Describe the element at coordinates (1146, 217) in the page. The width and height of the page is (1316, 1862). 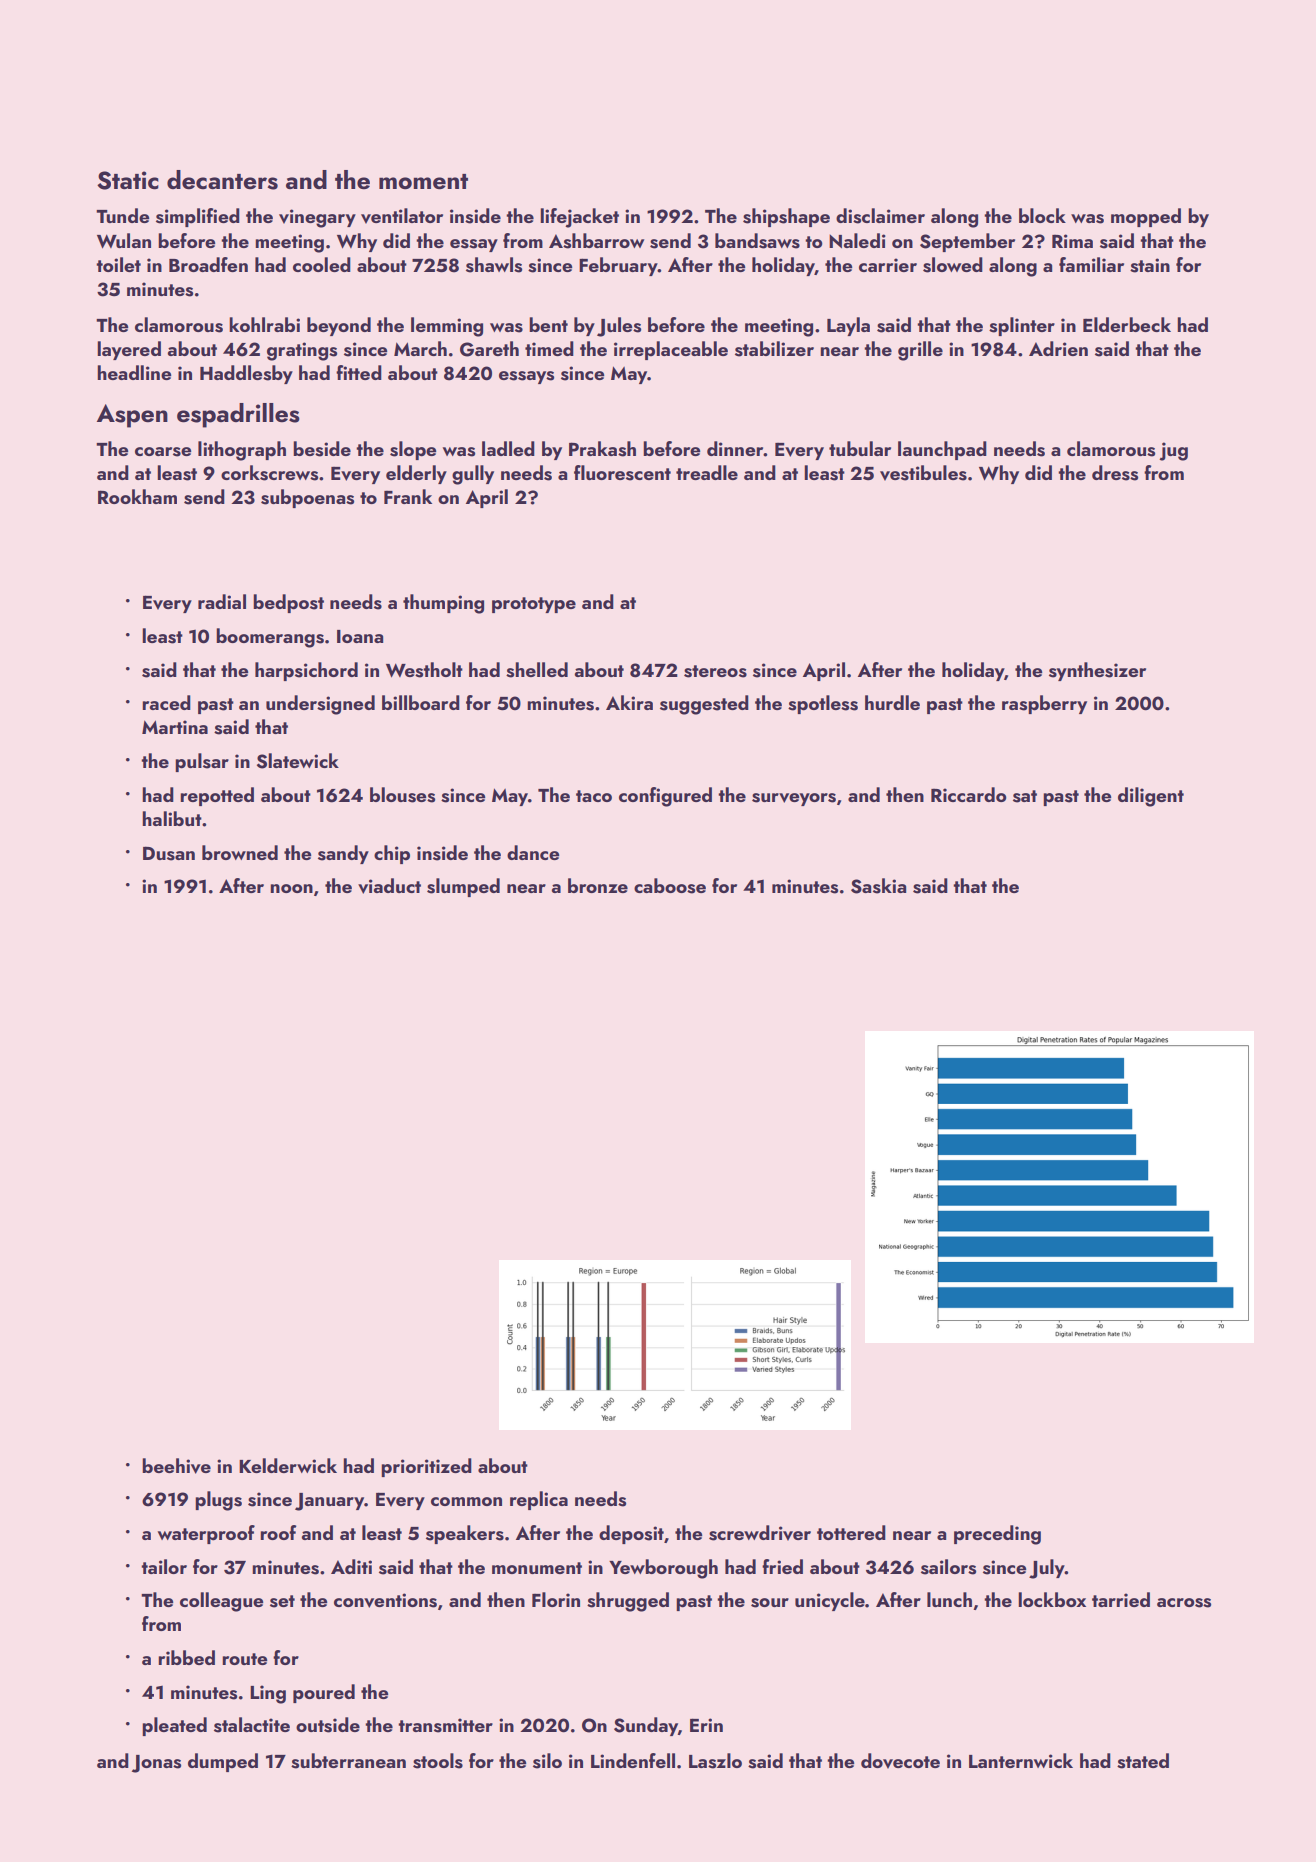
I see `mopped` at that location.
